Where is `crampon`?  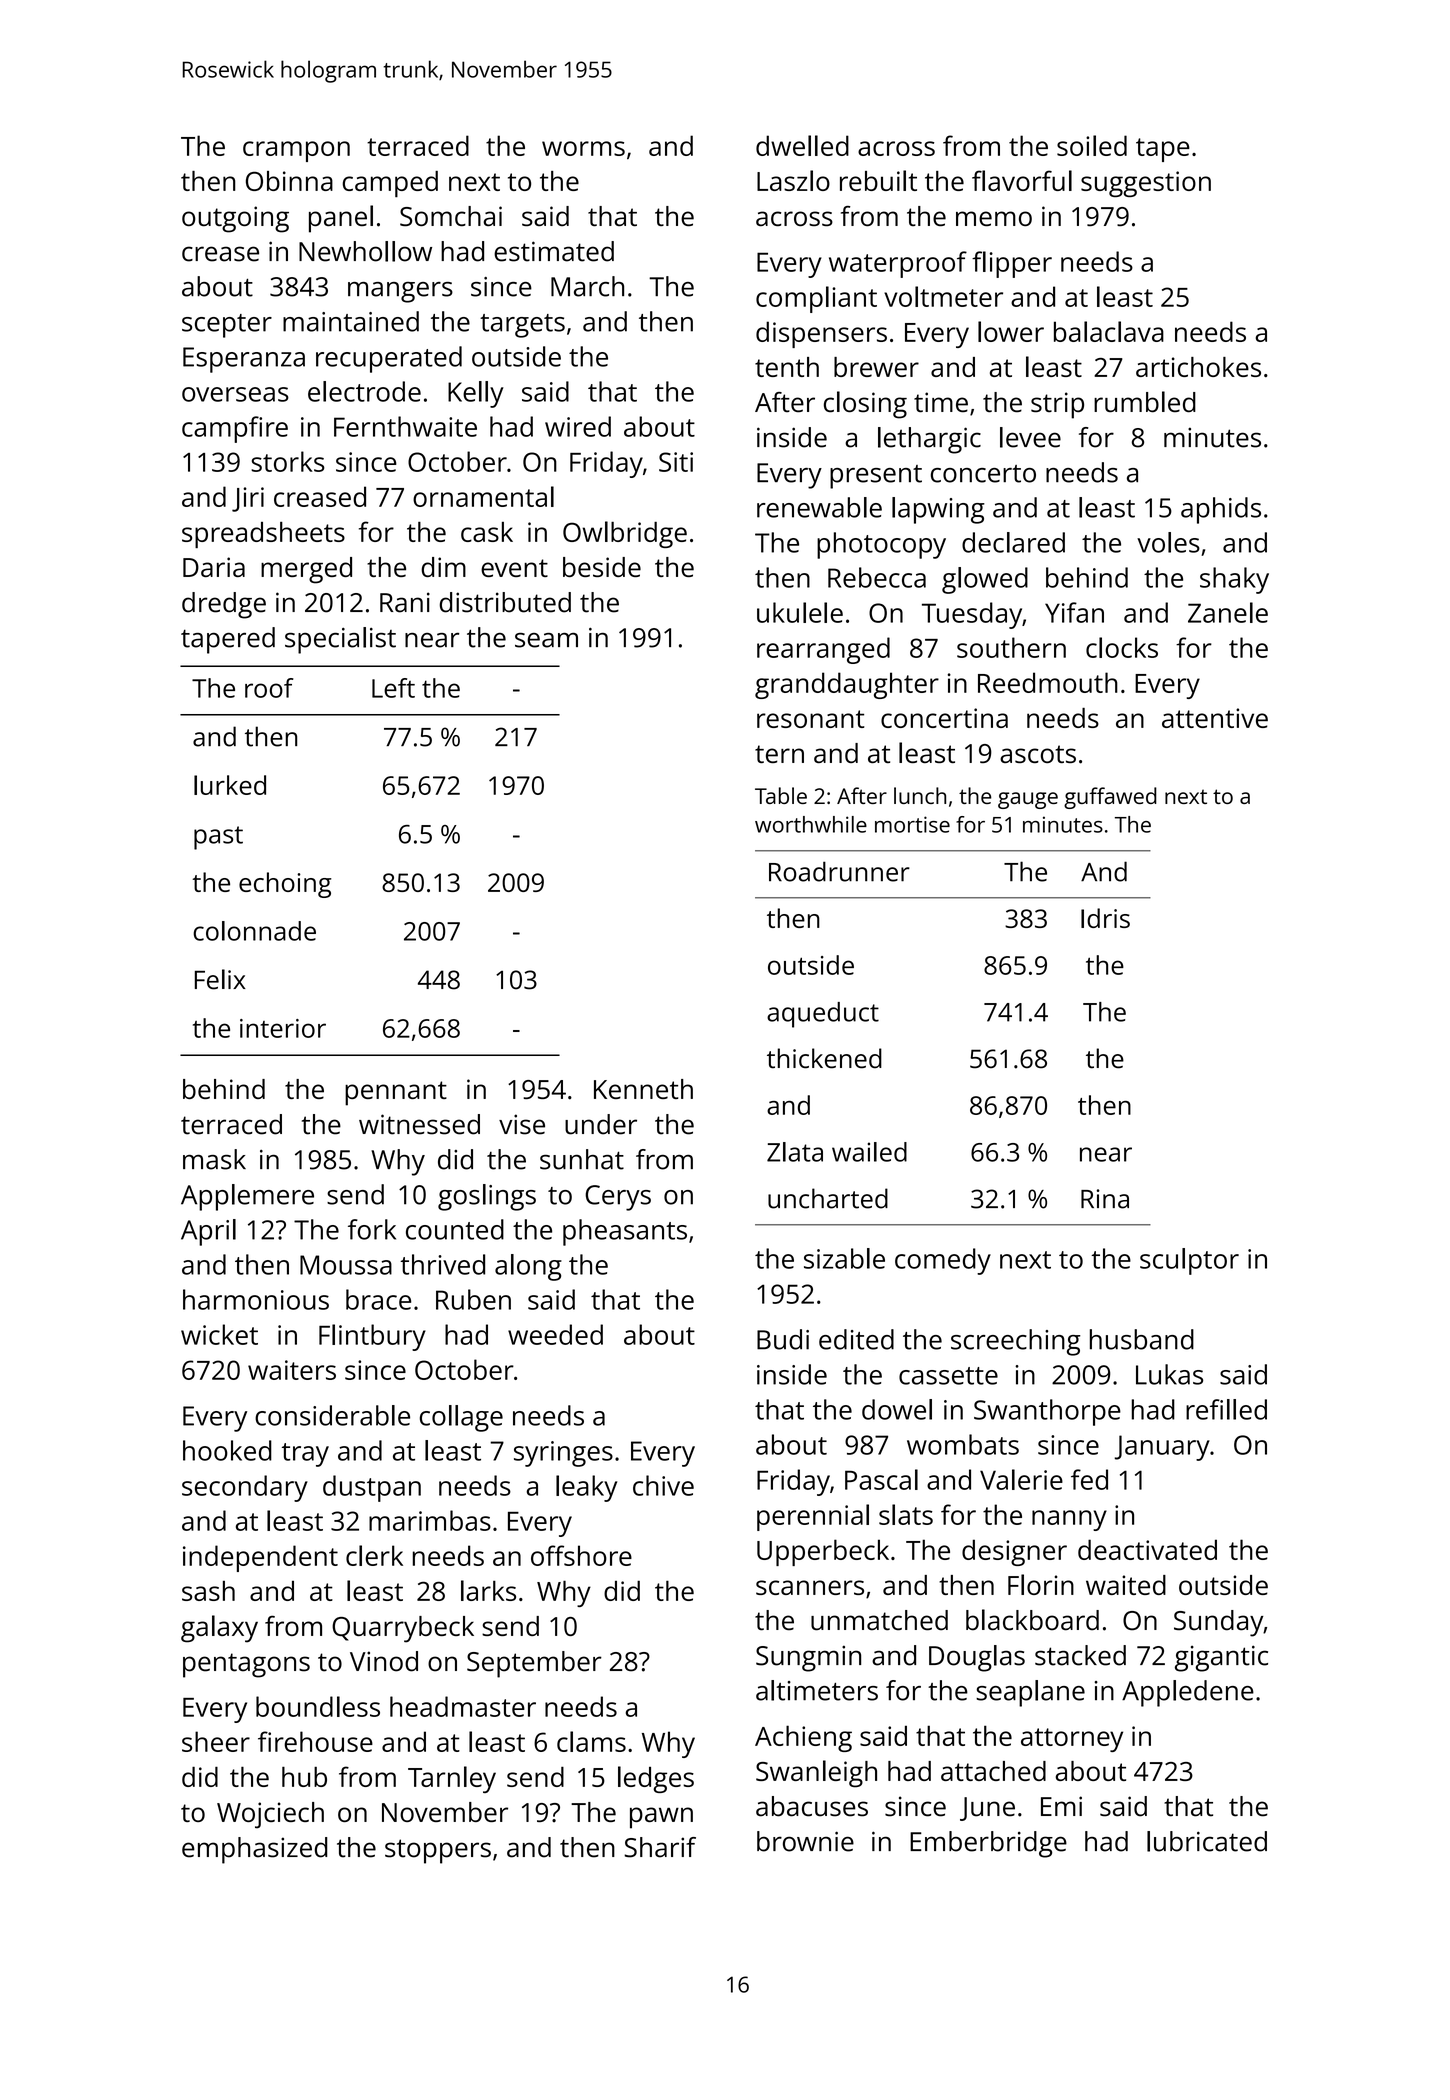
crampon is located at coordinates (296, 151).
